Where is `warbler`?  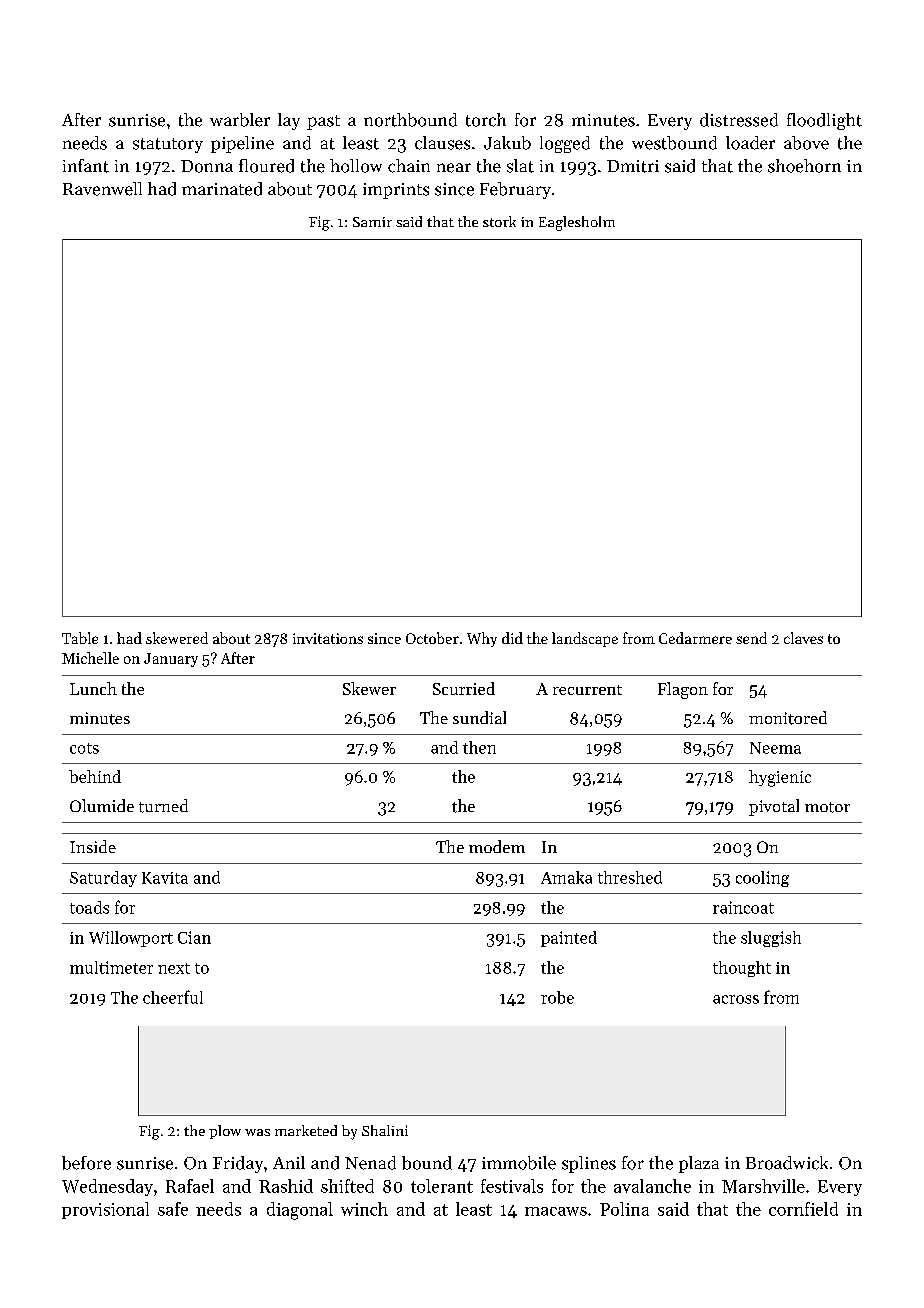 warbler is located at coordinates (240, 120).
